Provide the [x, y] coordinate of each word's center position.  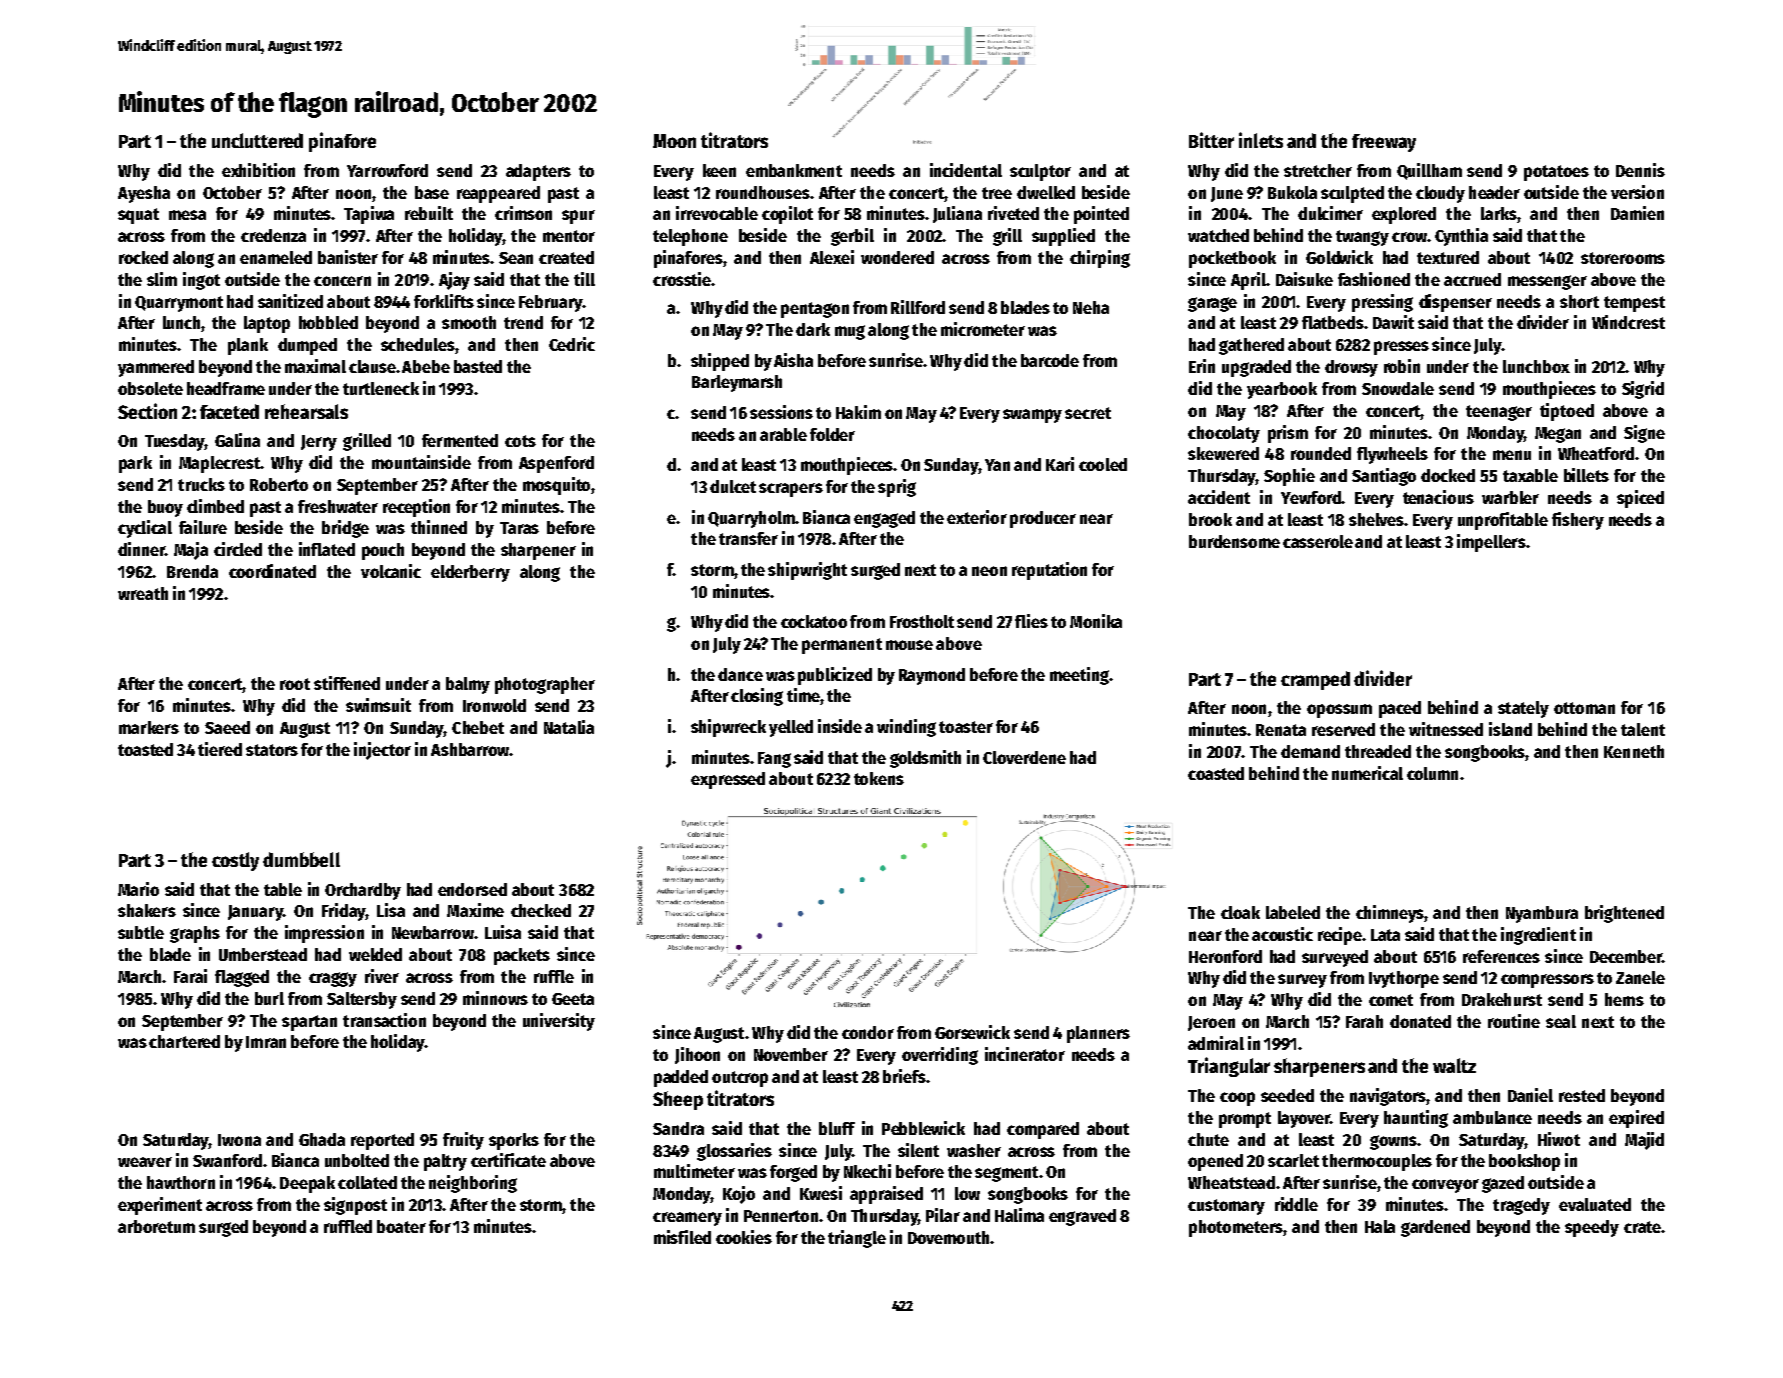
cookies [744, 1237]
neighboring [473, 1184]
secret [1088, 413]
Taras [519, 528]
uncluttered [257, 140]
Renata [1281, 730]
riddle [1296, 1204]
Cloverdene [1024, 757]
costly [235, 861]
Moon [674, 141]
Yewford [1311, 497]
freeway [1384, 143]
